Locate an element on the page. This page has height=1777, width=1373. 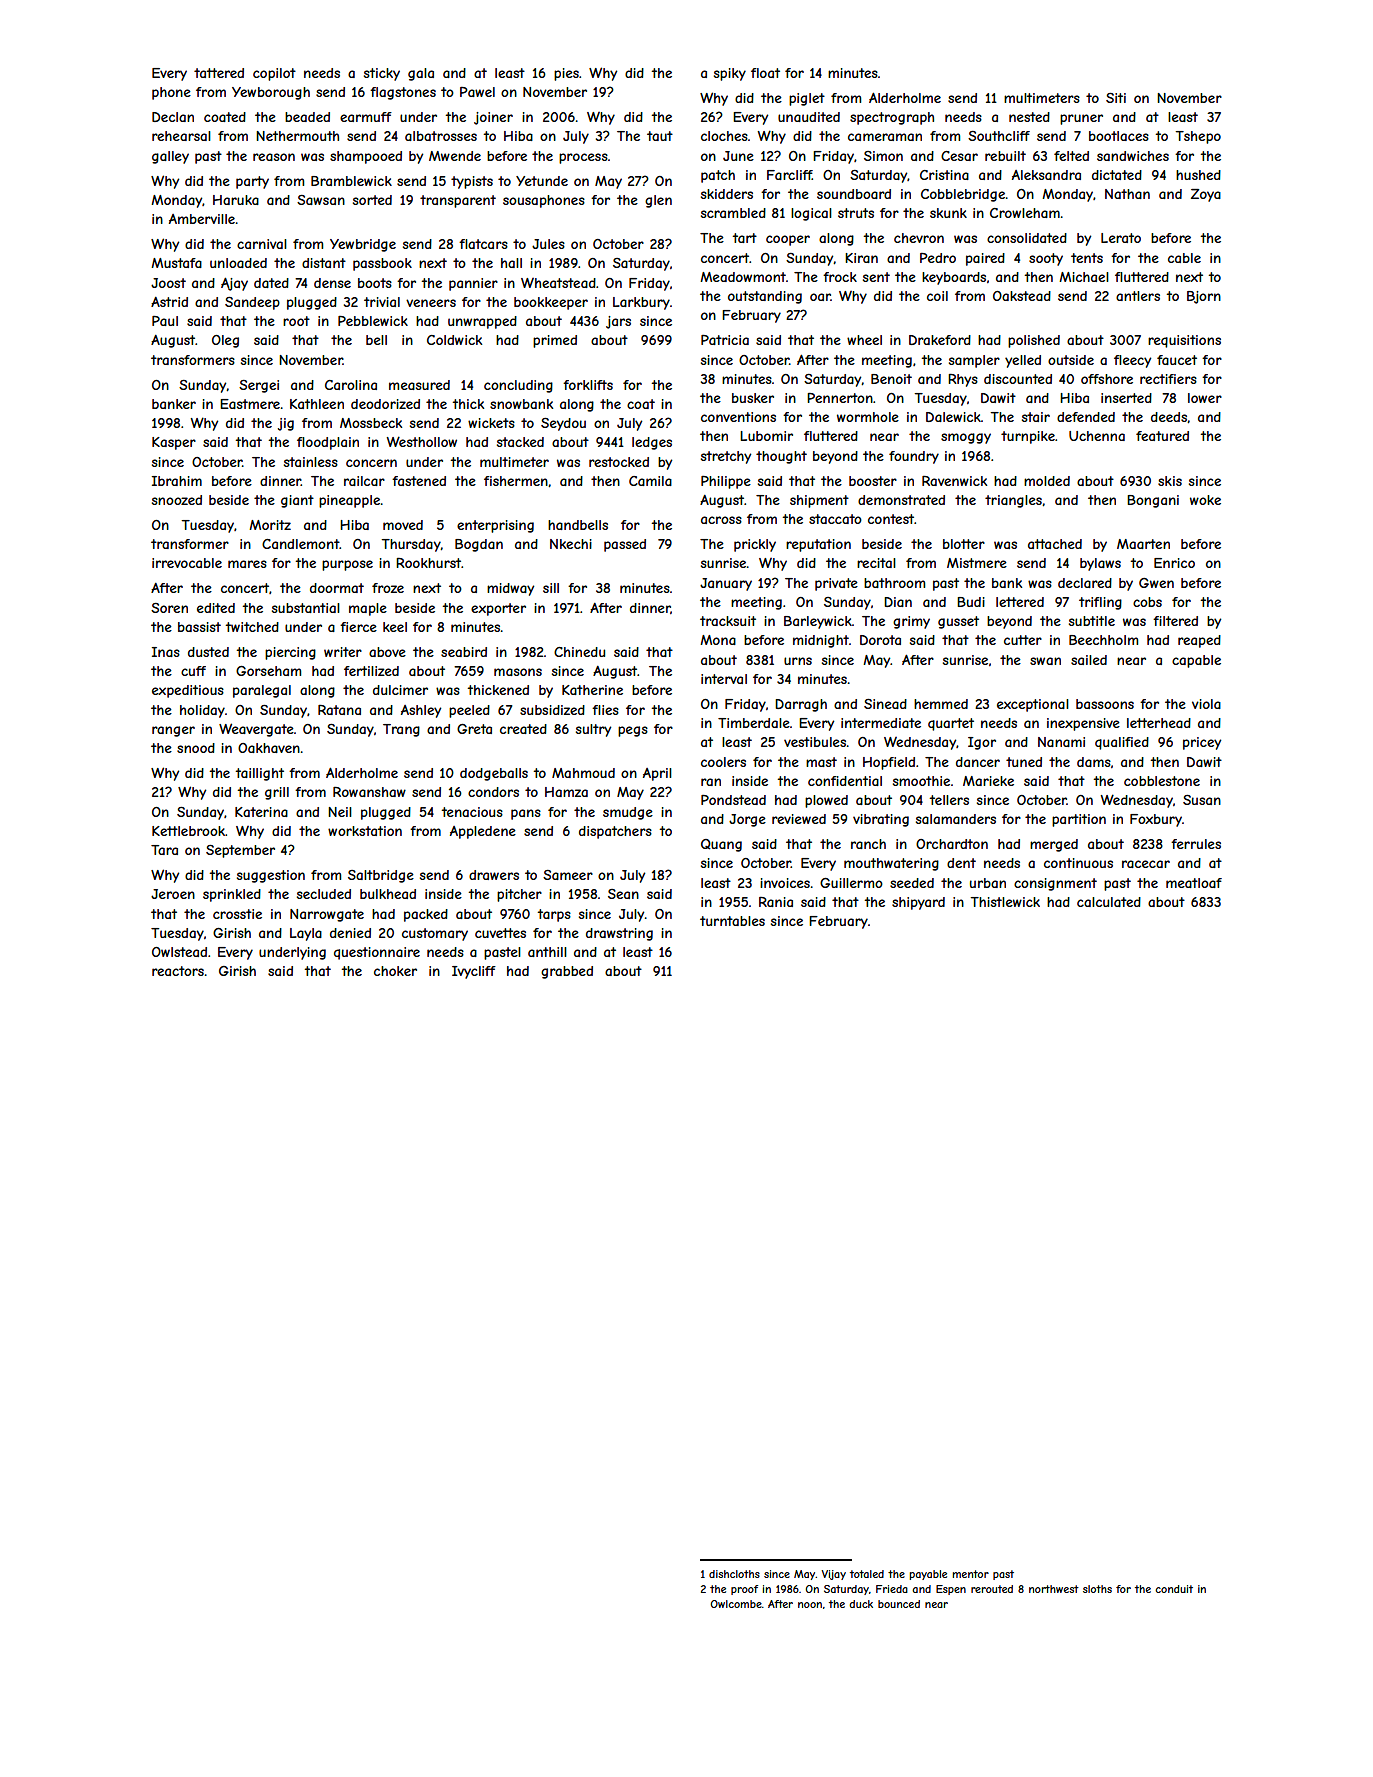
dishcloths is located at coordinates (734, 1574).
